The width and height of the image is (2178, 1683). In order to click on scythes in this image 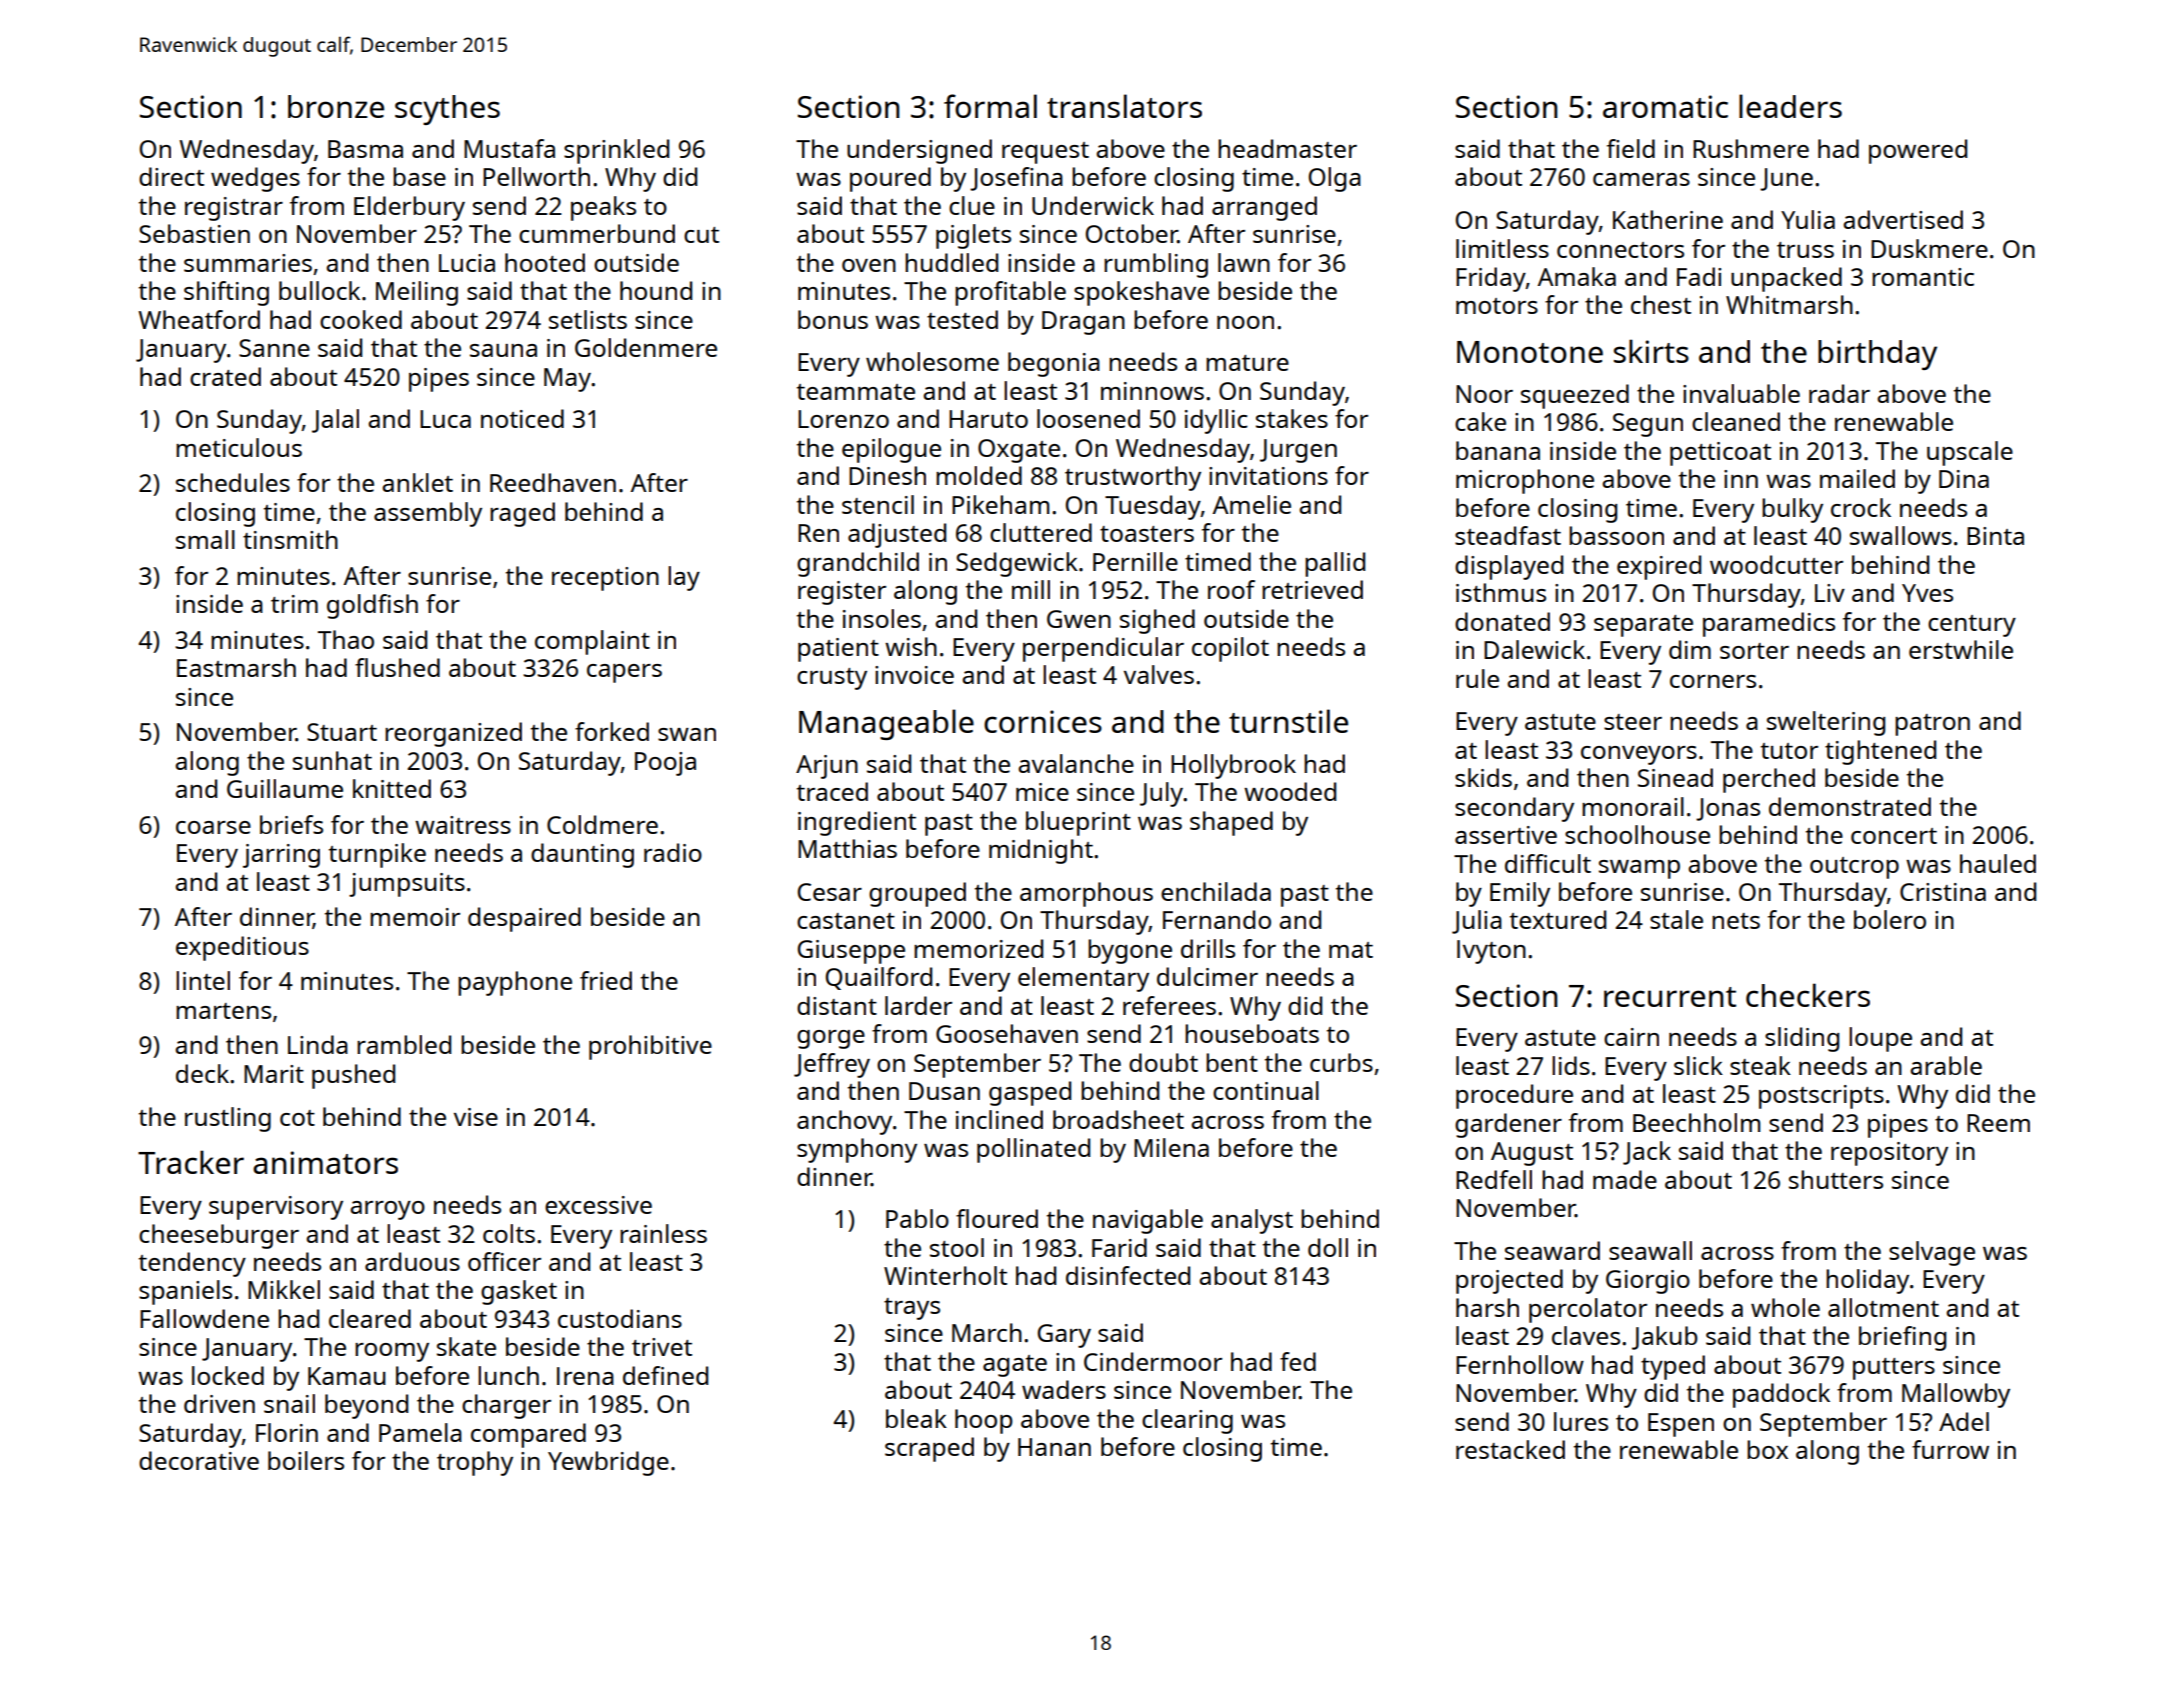, I will do `click(447, 110)`.
